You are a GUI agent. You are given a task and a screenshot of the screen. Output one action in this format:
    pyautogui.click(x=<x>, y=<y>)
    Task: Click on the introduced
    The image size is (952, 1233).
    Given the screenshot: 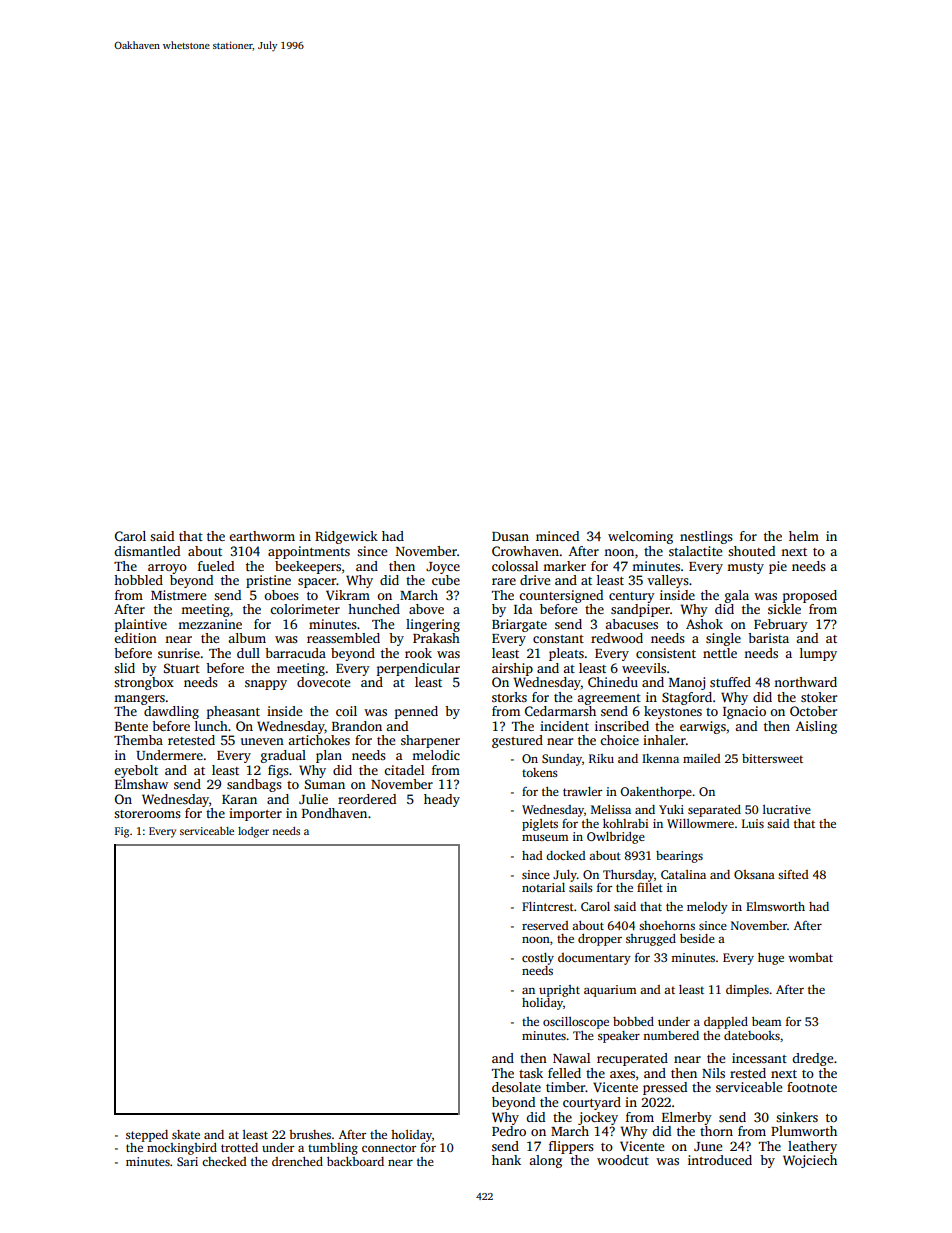 What is the action you would take?
    pyautogui.click(x=720, y=1160)
